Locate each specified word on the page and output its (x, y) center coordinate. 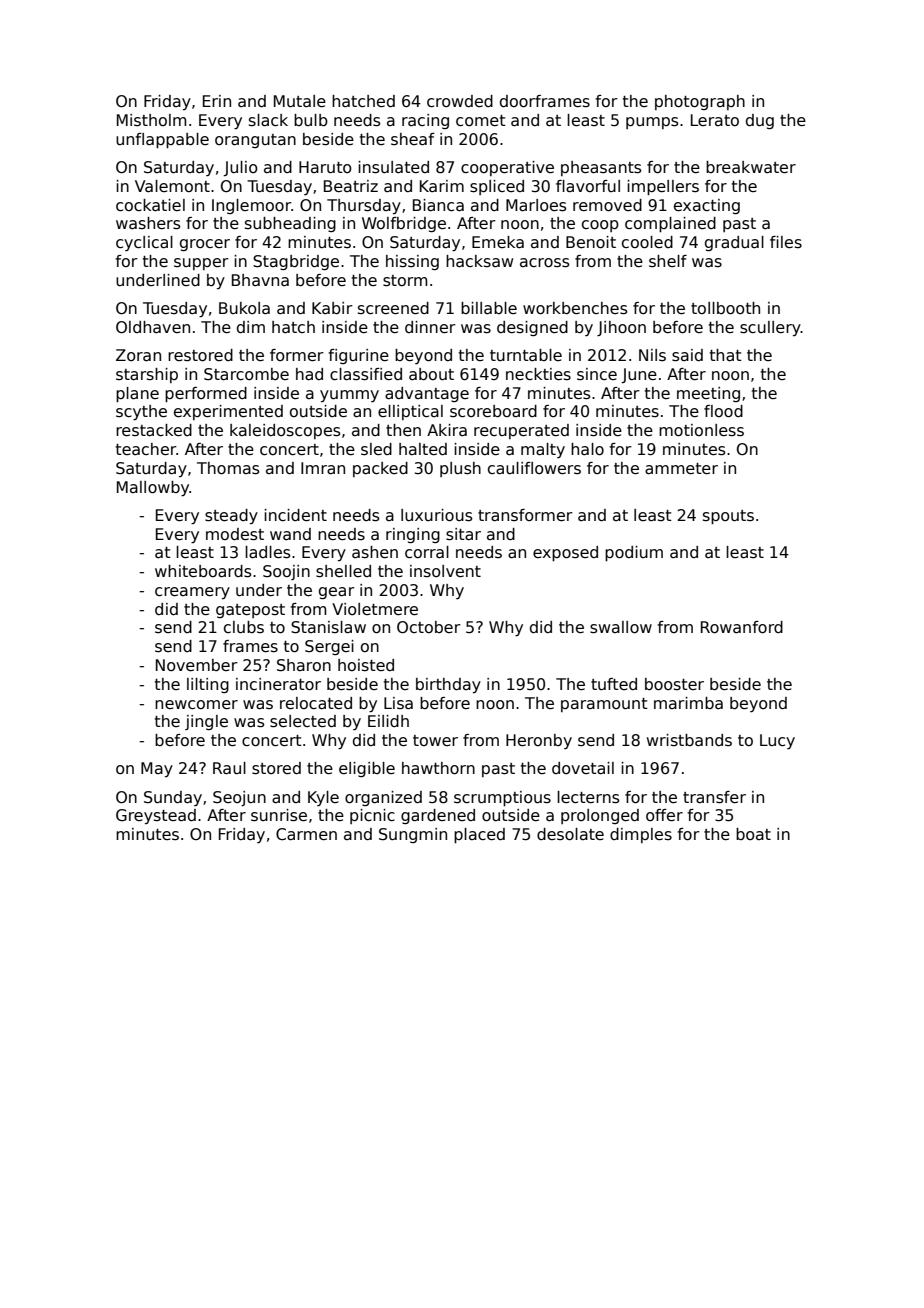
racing (425, 121)
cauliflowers (534, 468)
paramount (604, 705)
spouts (728, 517)
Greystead (156, 816)
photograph (700, 102)
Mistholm (151, 120)
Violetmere (375, 609)
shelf (668, 261)
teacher (146, 449)
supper (201, 264)
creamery (192, 593)
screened (393, 308)
